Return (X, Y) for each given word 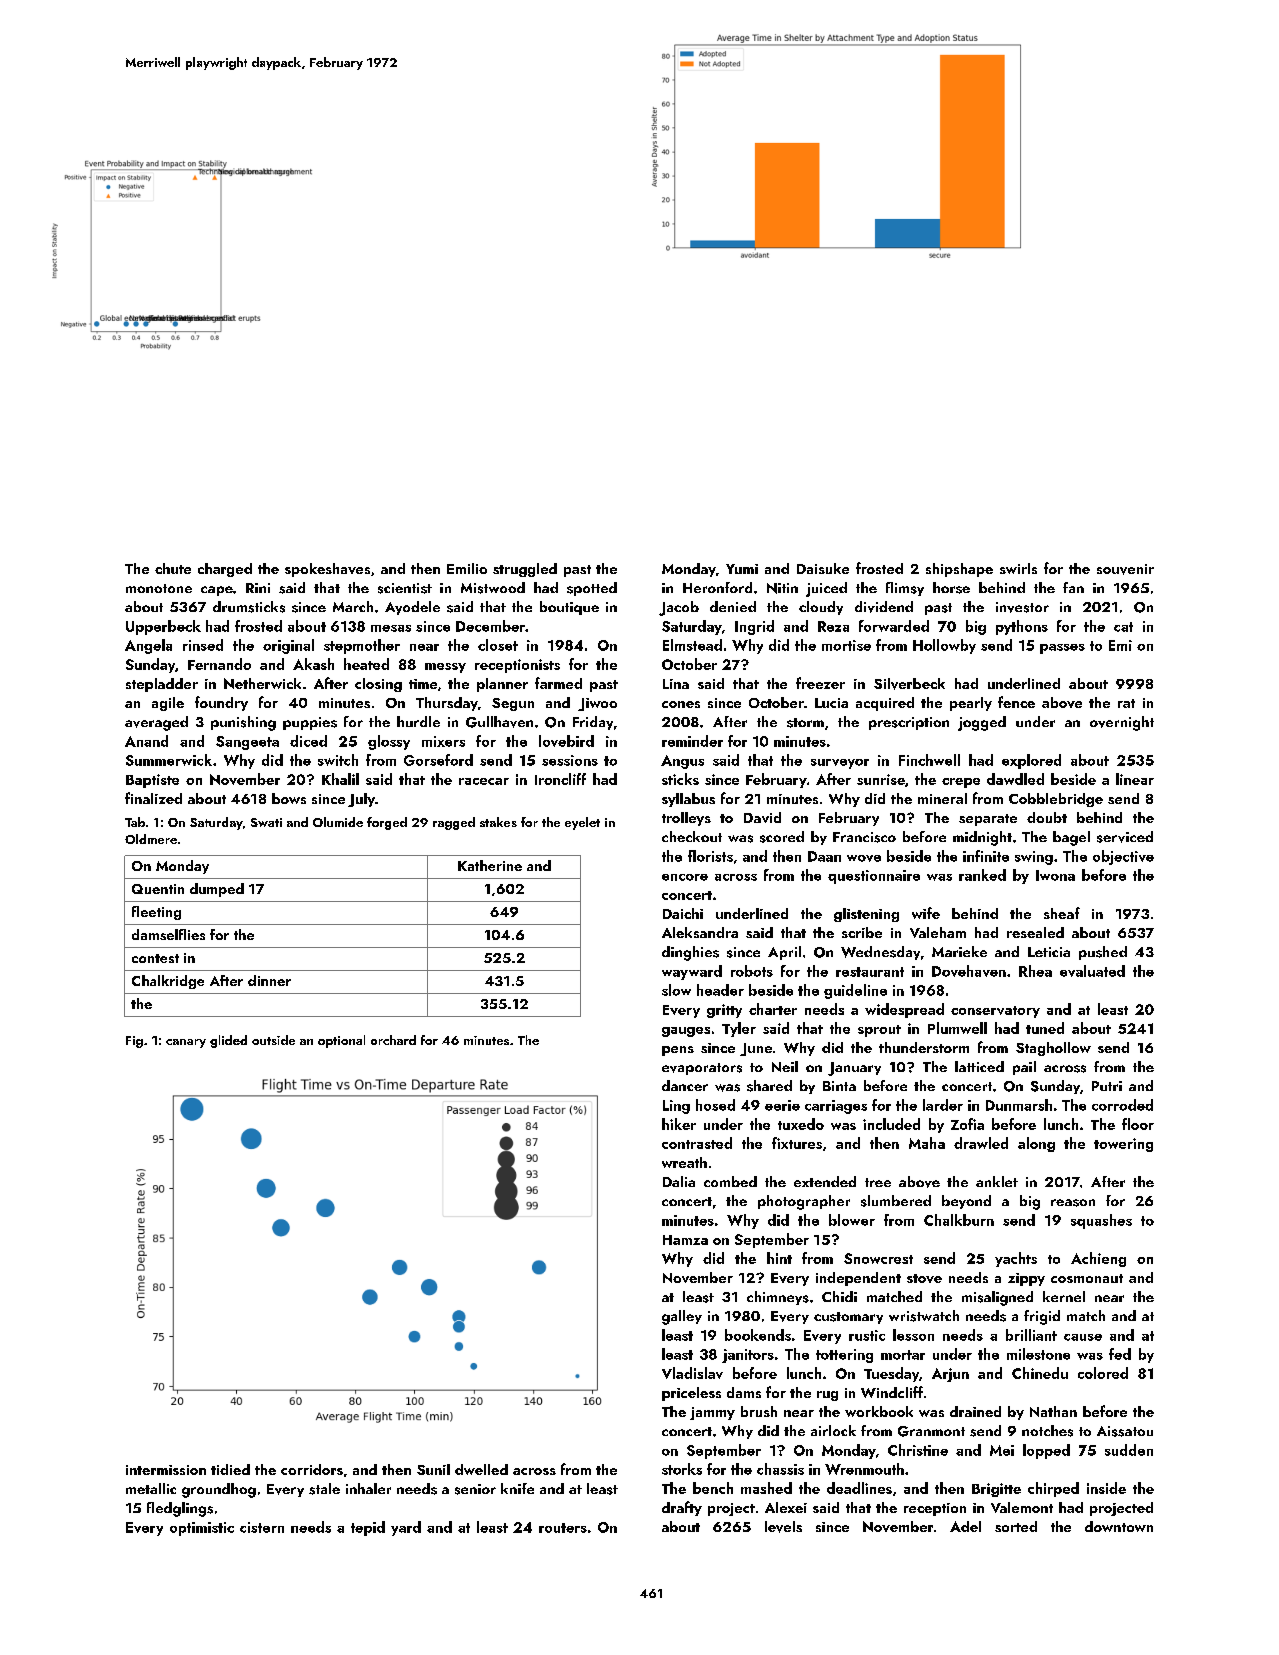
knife (517, 1488)
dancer (685, 1085)
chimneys (778, 1298)
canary (186, 1043)
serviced (1125, 837)
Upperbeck (163, 627)
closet (498, 645)
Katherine (490, 865)
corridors (312, 1469)
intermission (166, 1470)
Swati (266, 822)
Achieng (1098, 1259)
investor (1022, 607)
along (1036, 1144)
